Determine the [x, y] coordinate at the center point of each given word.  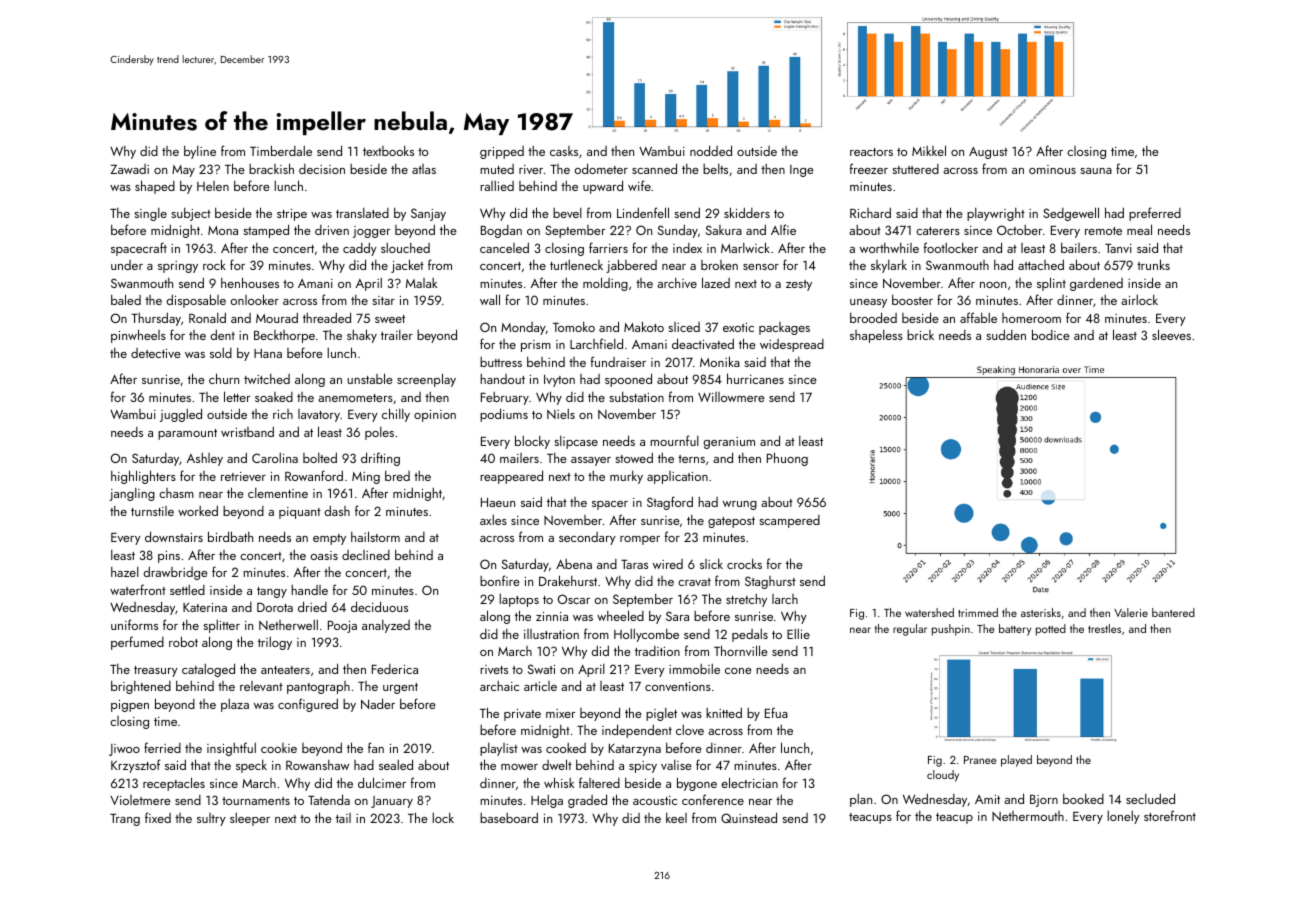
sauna [1096, 171]
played [1016, 761]
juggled [181, 415]
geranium [729, 443]
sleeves [1171, 334]
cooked [566, 748]
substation [636, 397]
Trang [125, 820]
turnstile [152, 511]
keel [676, 818]
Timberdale [281, 150]
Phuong [787, 459]
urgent [400, 688]
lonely [1123, 817]
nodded [711, 150]
